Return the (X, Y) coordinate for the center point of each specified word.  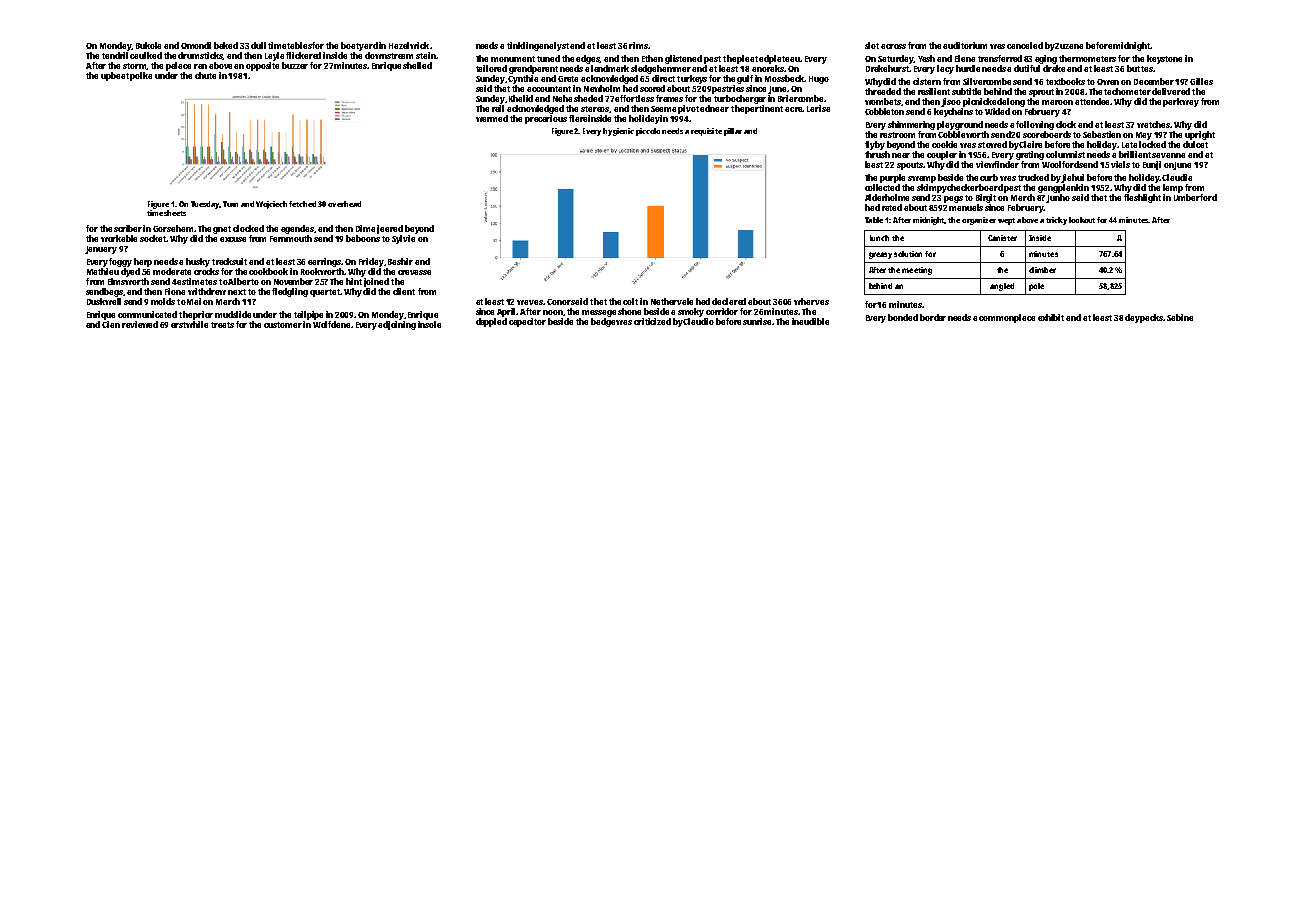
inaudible (810, 321)
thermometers (1087, 58)
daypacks (1144, 318)
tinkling (523, 46)
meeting (917, 271)
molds (163, 301)
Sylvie (403, 239)
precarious (546, 119)
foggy (120, 262)
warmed (492, 118)
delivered (1171, 91)
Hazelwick (409, 45)
